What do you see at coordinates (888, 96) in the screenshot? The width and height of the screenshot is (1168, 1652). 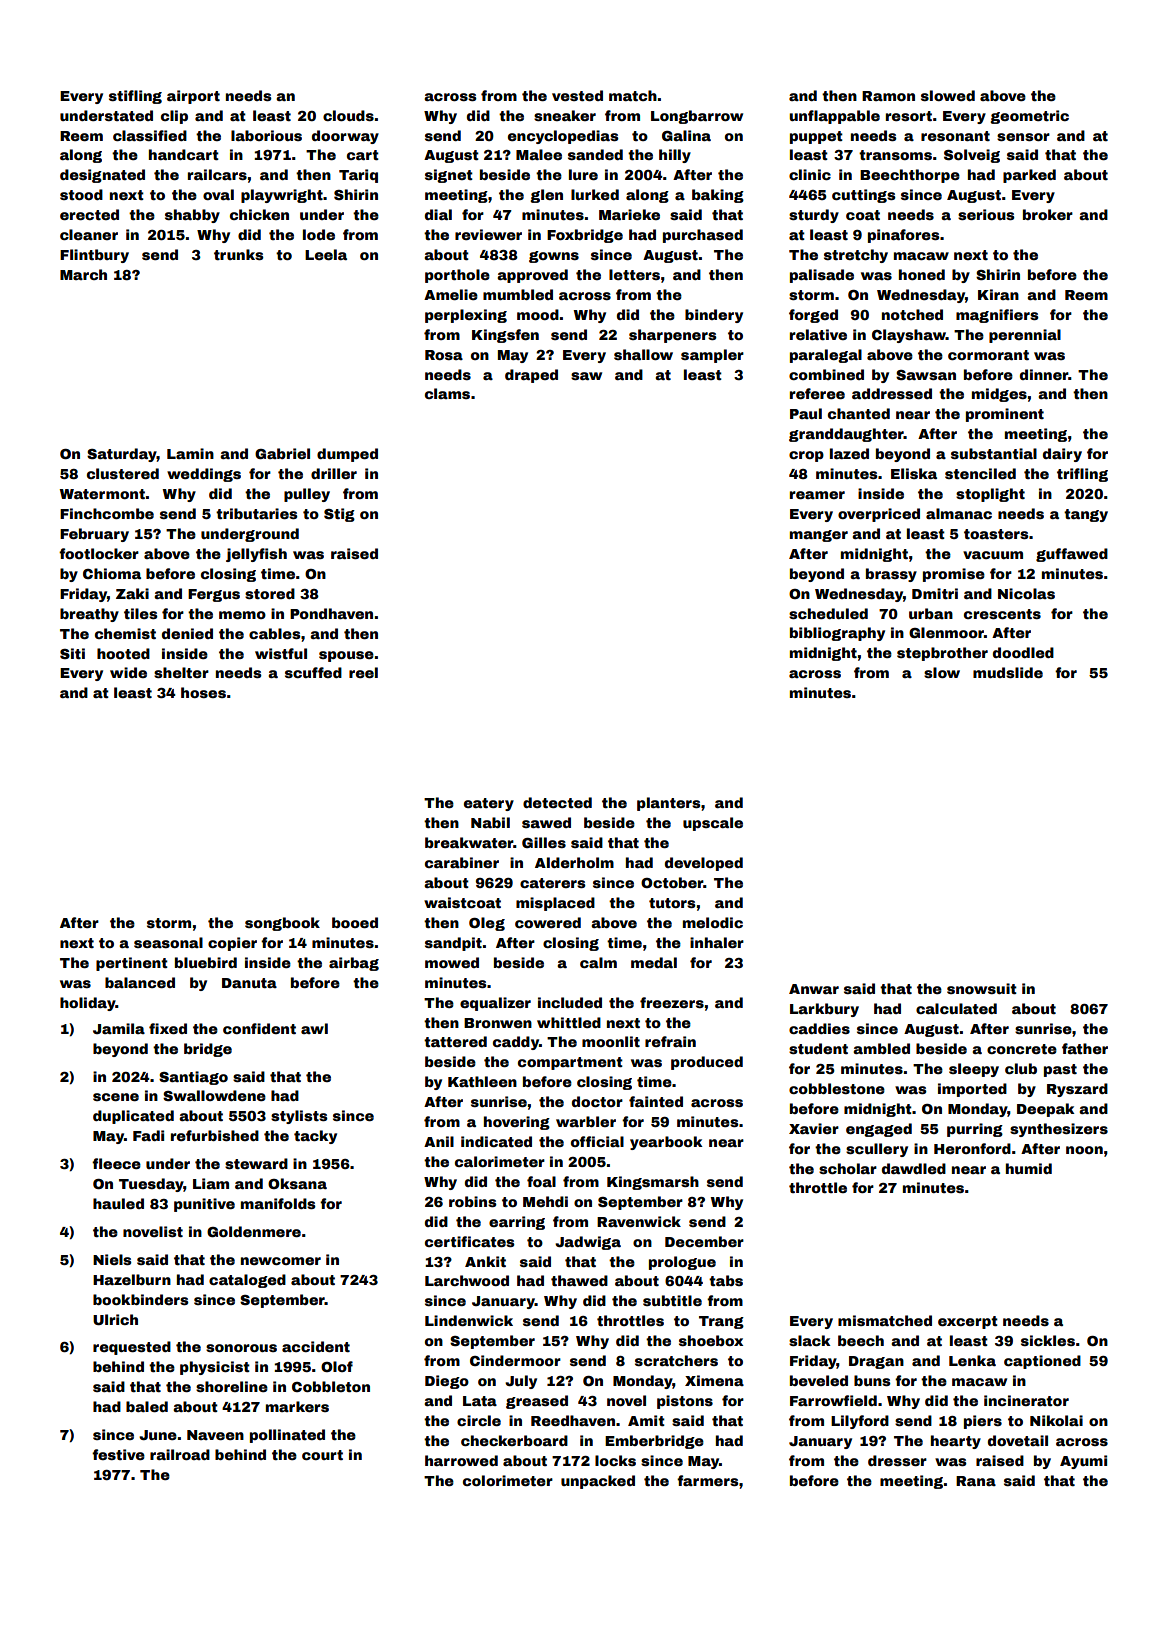 I see `Ramon` at bounding box center [888, 96].
